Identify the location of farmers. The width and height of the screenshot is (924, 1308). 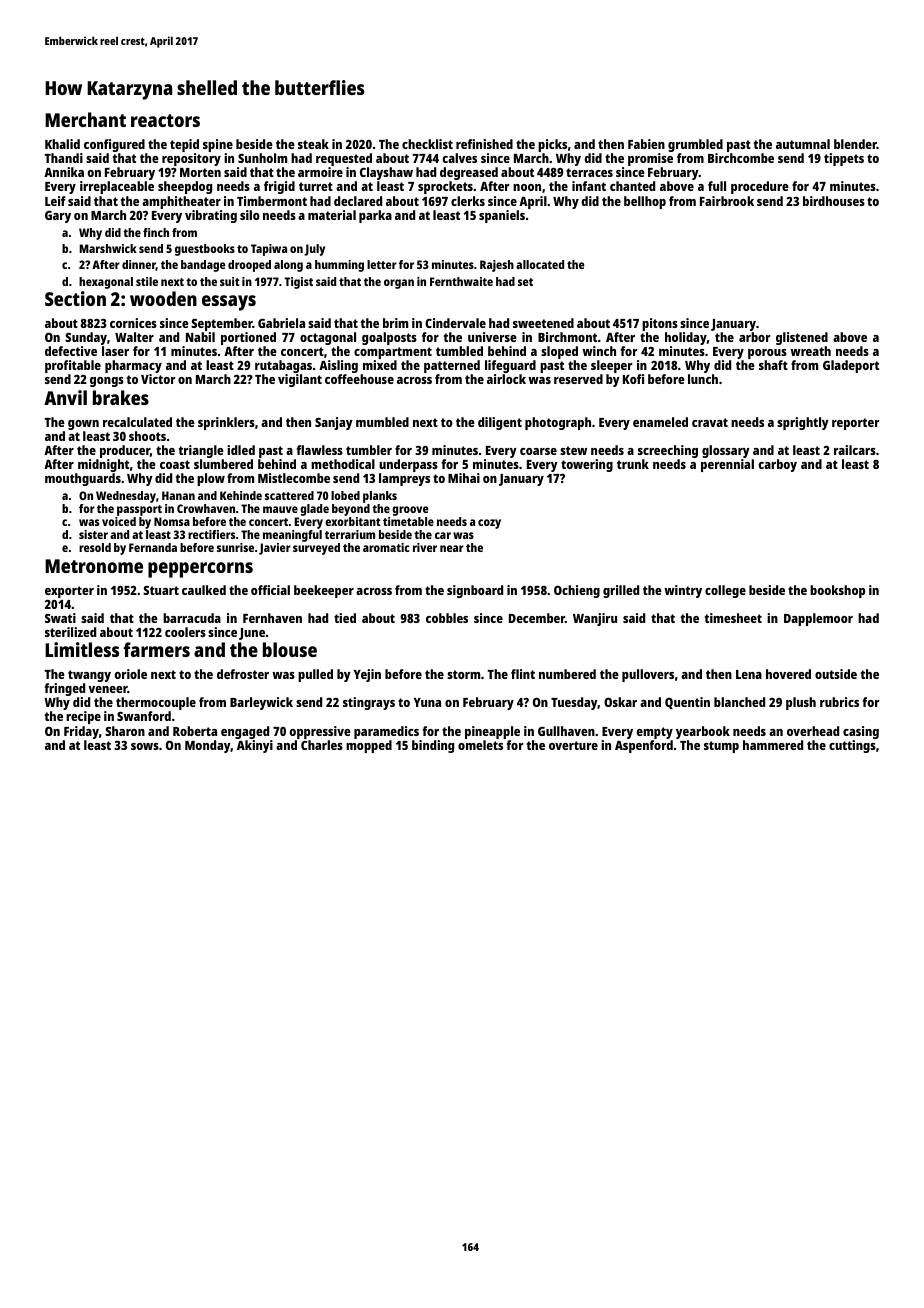
(156, 649).
